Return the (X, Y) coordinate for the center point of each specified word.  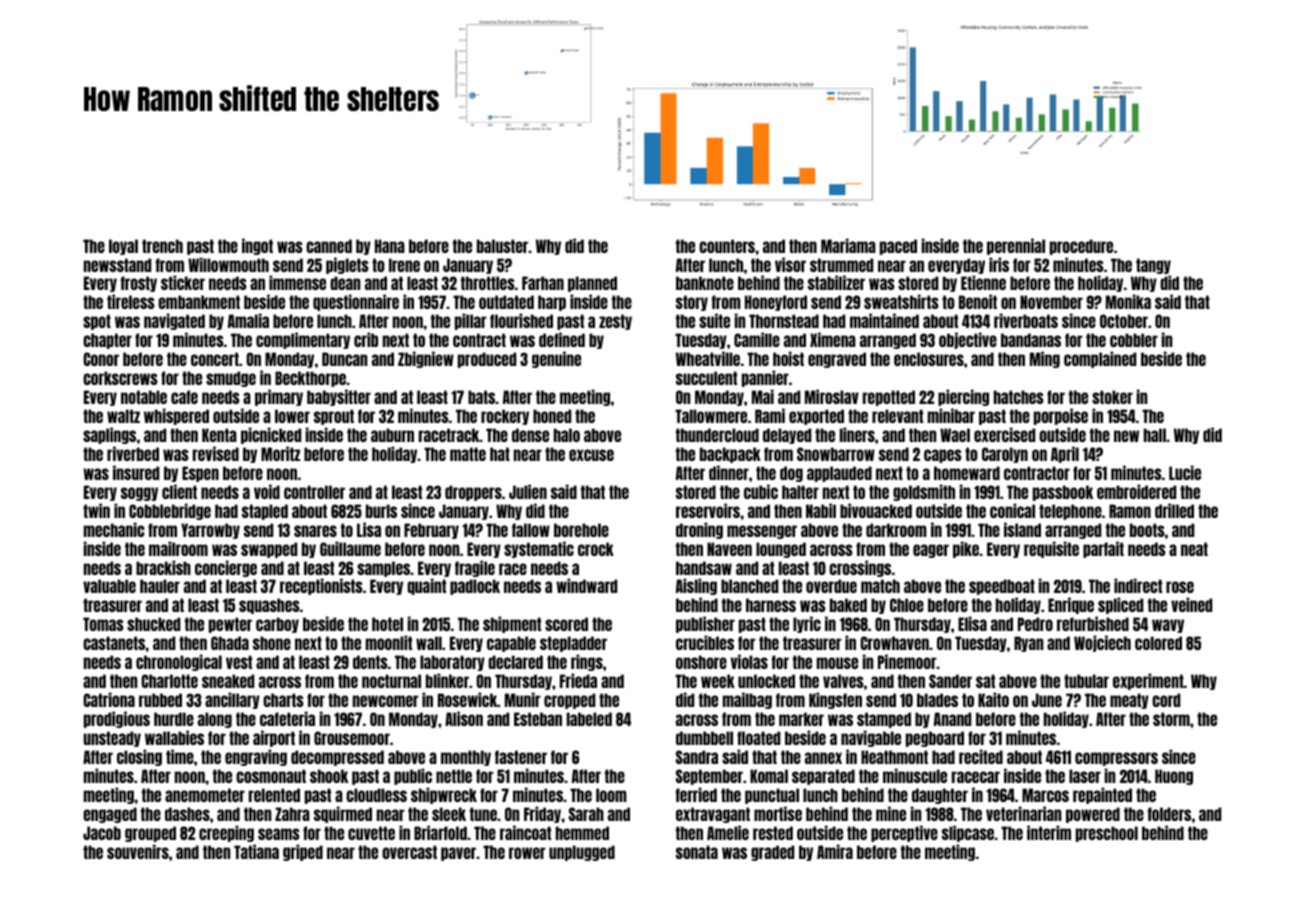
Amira (835, 851)
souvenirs (138, 851)
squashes (269, 606)
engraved (837, 360)
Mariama (848, 245)
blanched (749, 586)
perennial (1016, 246)
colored (1158, 643)
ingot (257, 246)
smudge (231, 379)
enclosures (929, 359)
